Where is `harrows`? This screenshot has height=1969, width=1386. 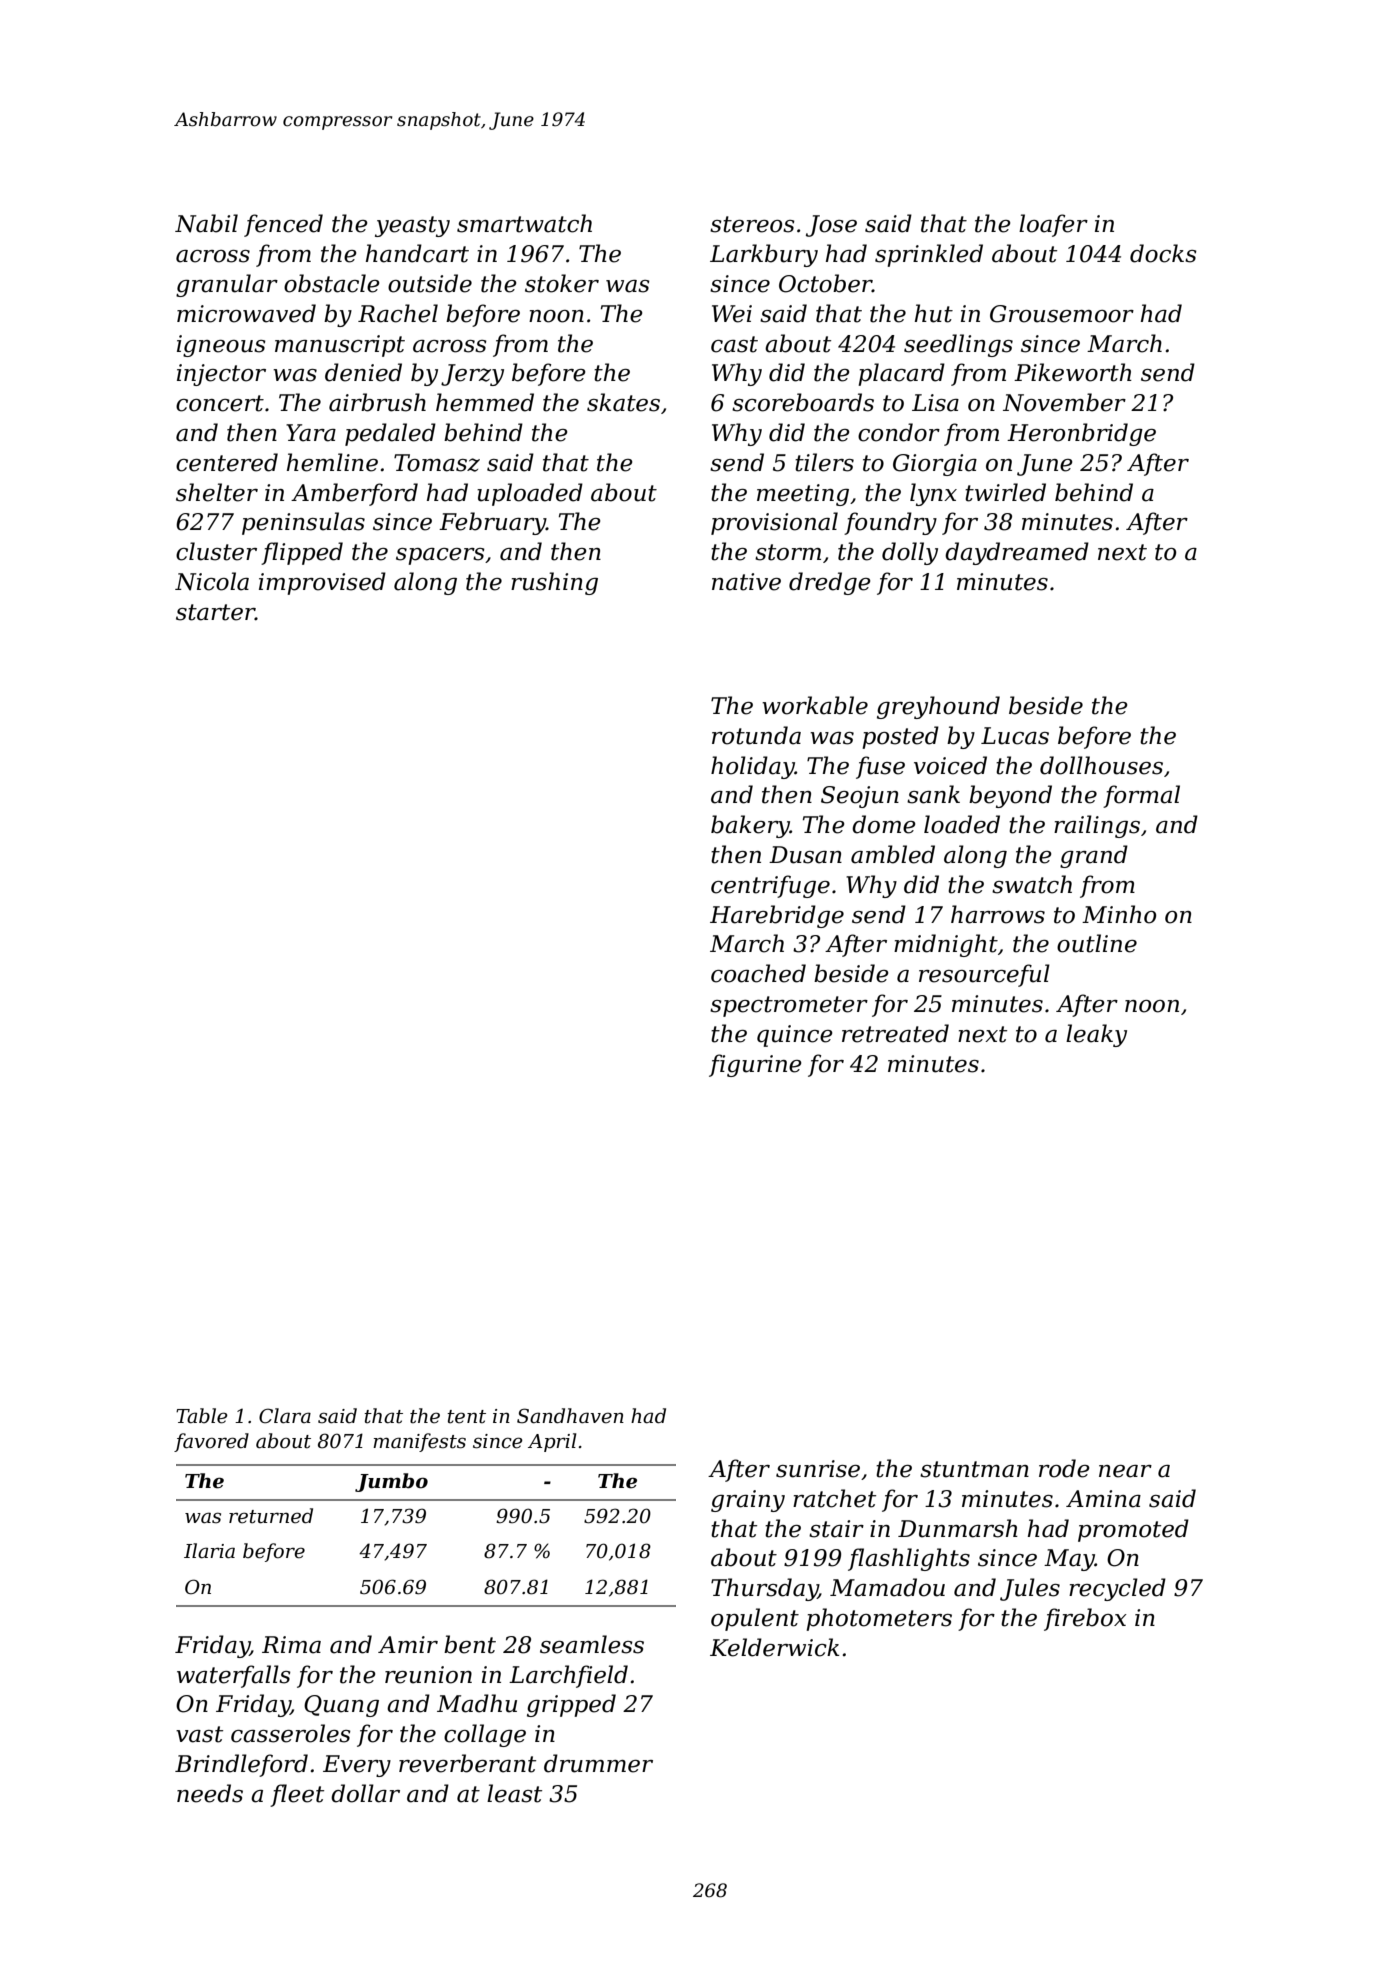 harrows is located at coordinates (998, 914).
